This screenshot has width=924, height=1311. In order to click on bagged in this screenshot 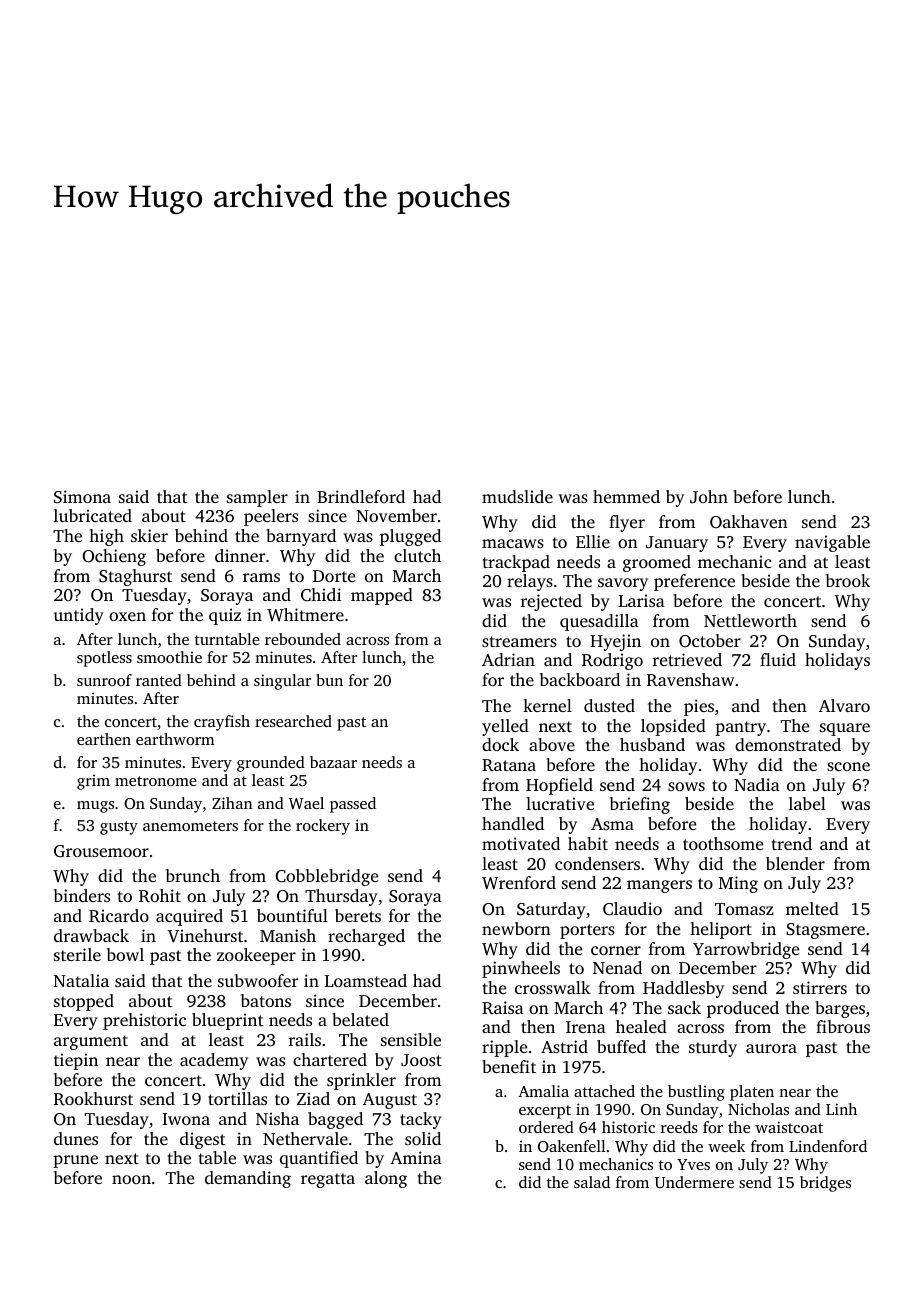, I will do `click(335, 1120)`.
